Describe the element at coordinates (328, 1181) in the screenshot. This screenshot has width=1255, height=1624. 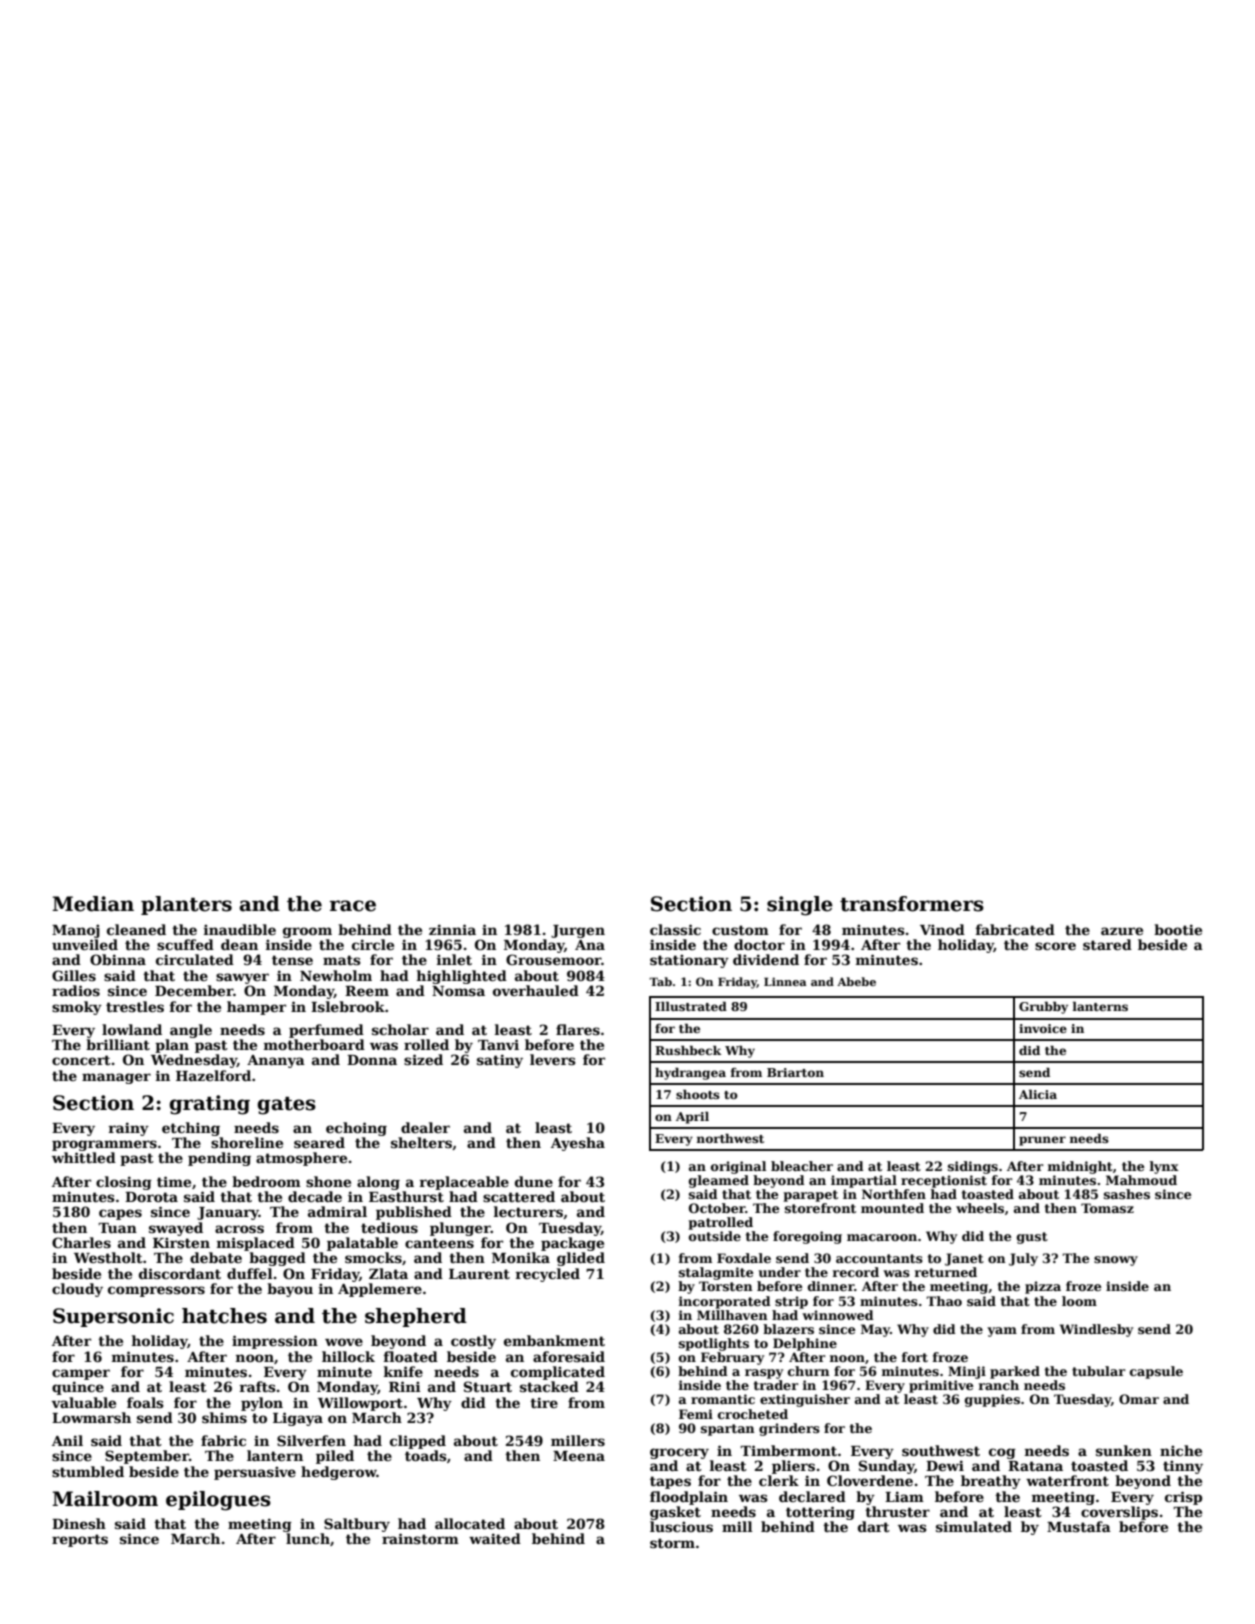
I see `shone` at that location.
